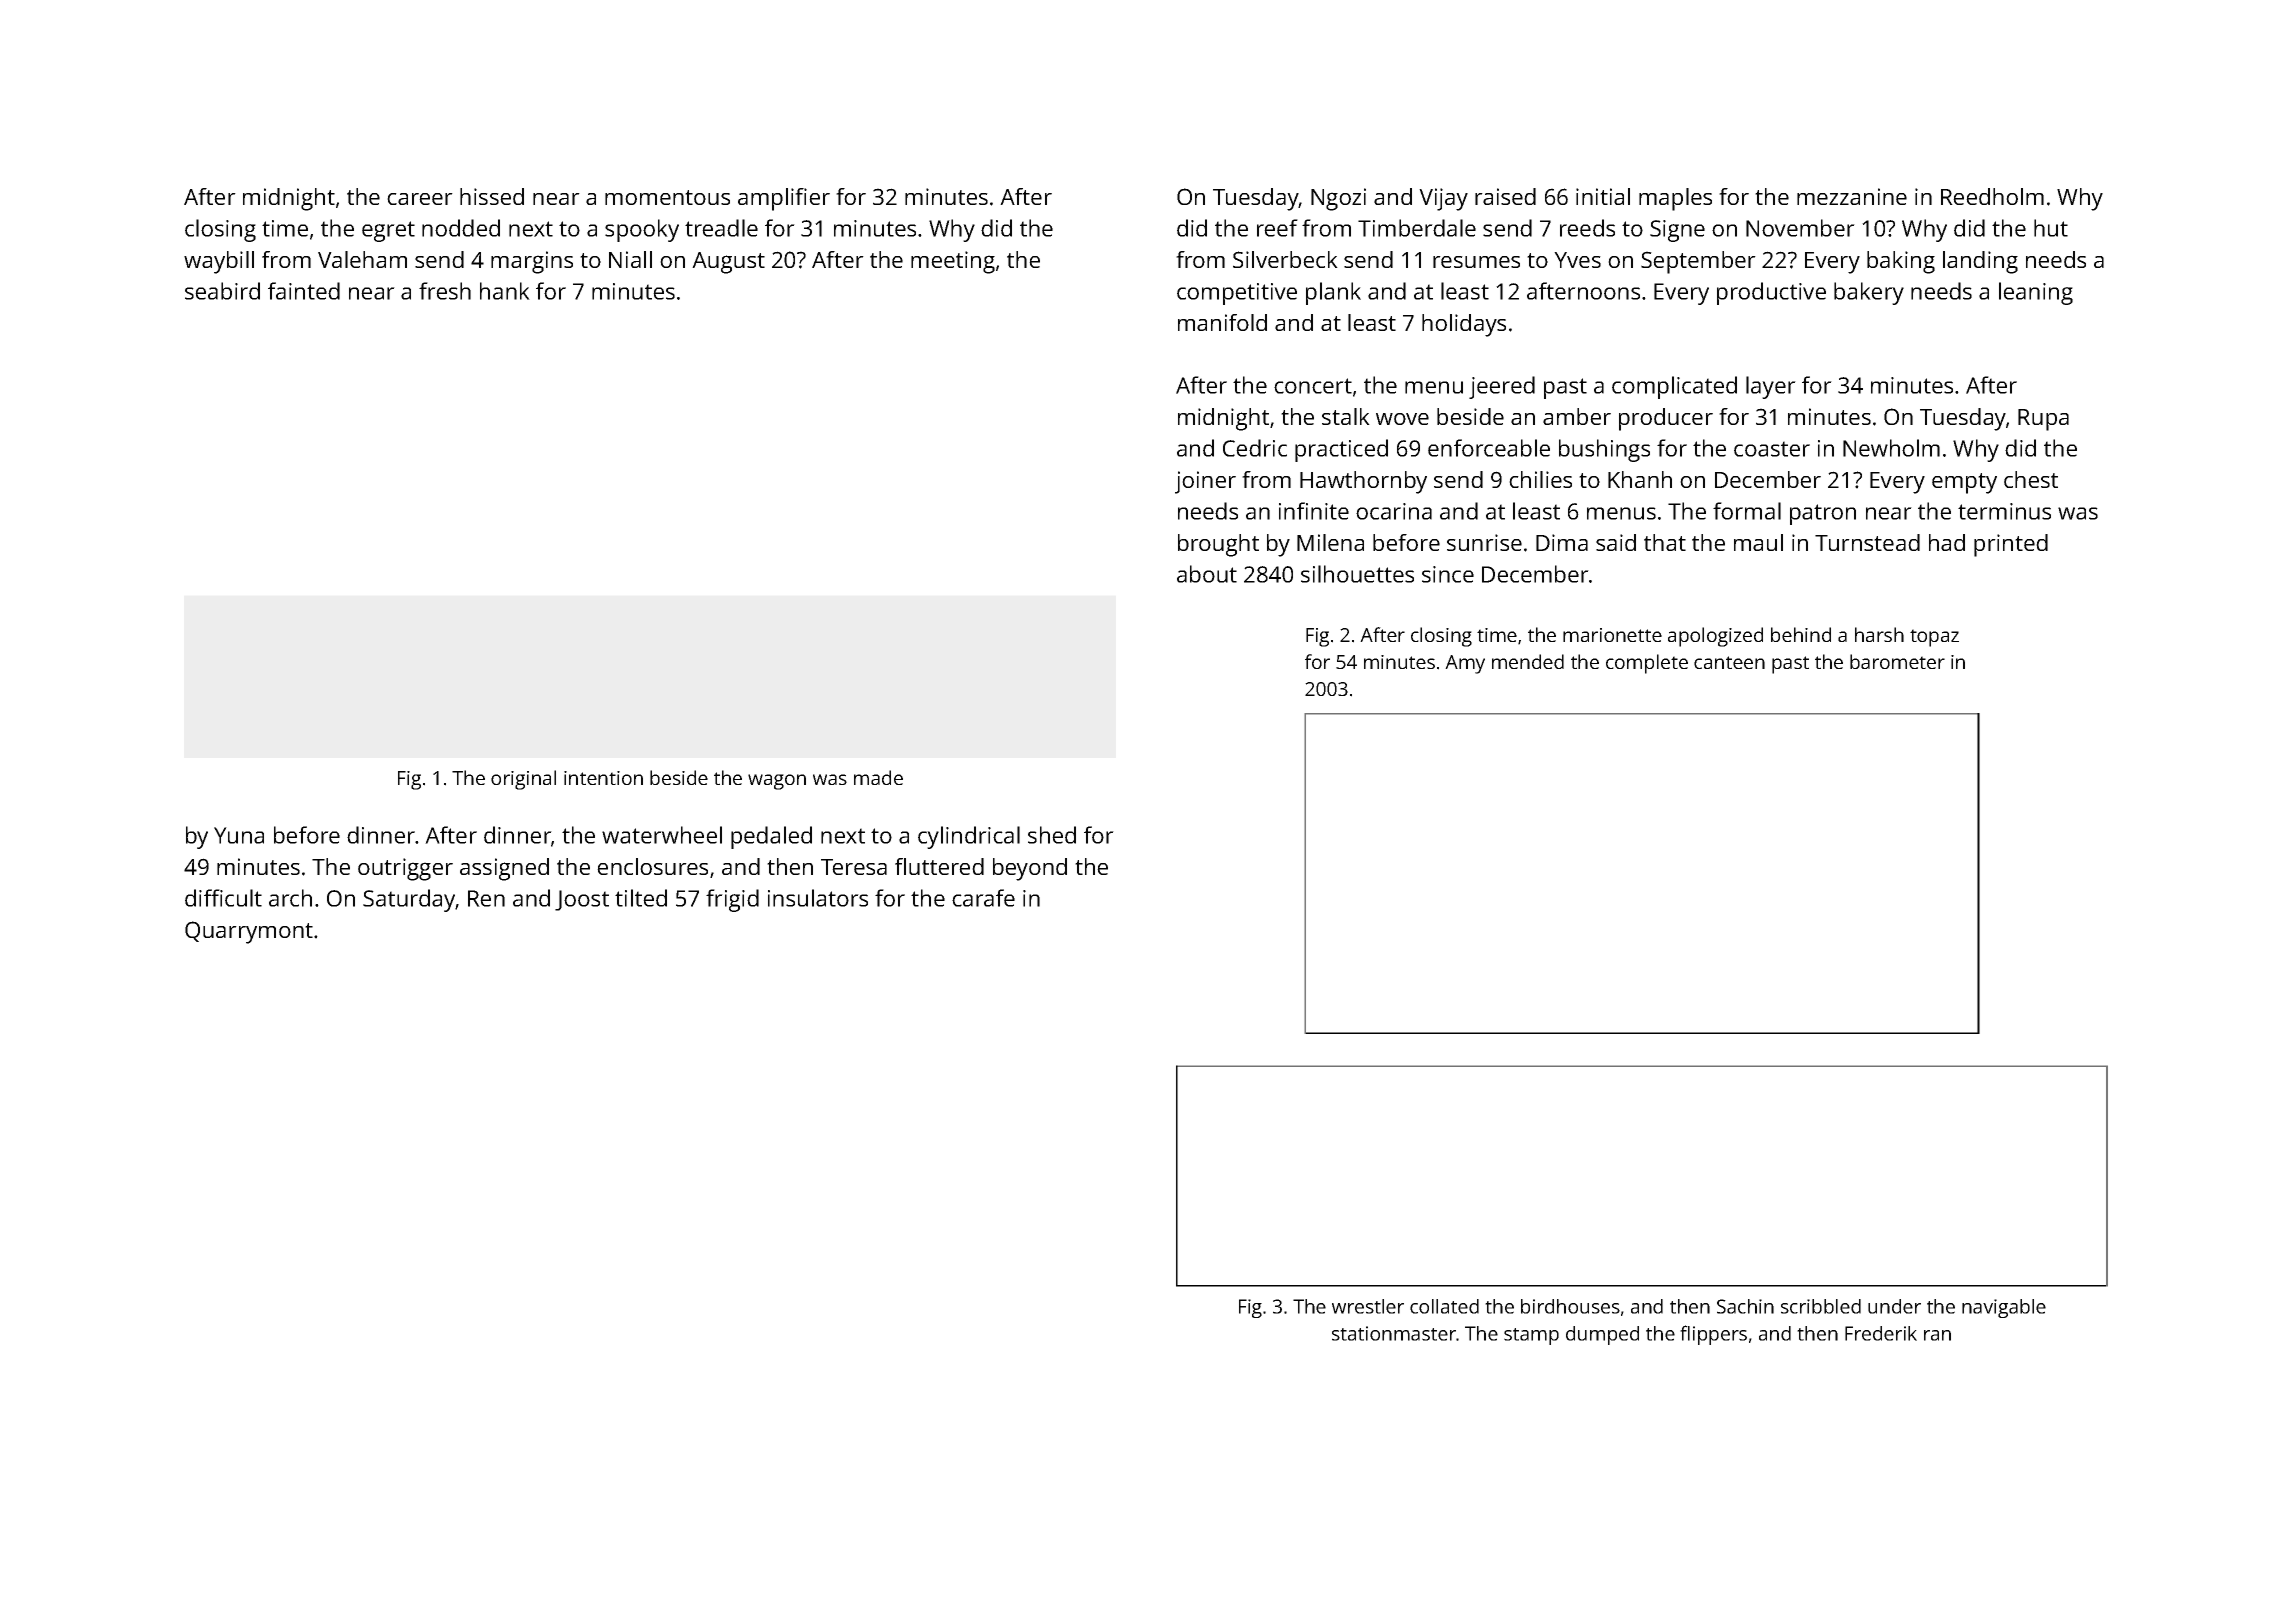 The height and width of the screenshot is (1620, 2292). What do you see at coordinates (1368, 1306) in the screenshot?
I see `wrestler` at bounding box center [1368, 1306].
